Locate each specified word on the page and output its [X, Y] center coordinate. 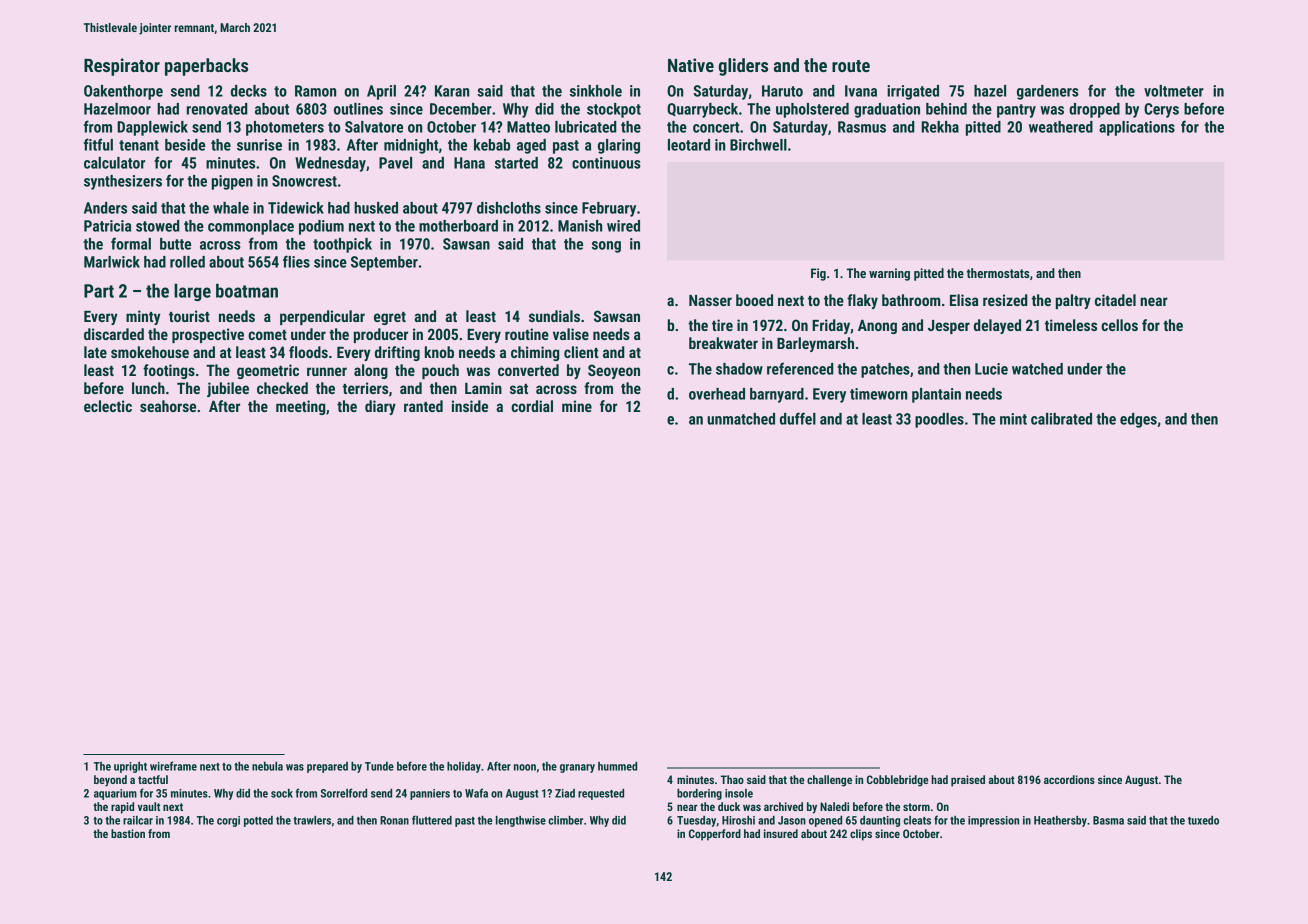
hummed [617, 766]
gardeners [1048, 92]
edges [1138, 420]
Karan [452, 91]
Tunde [379, 766]
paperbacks [206, 67]
